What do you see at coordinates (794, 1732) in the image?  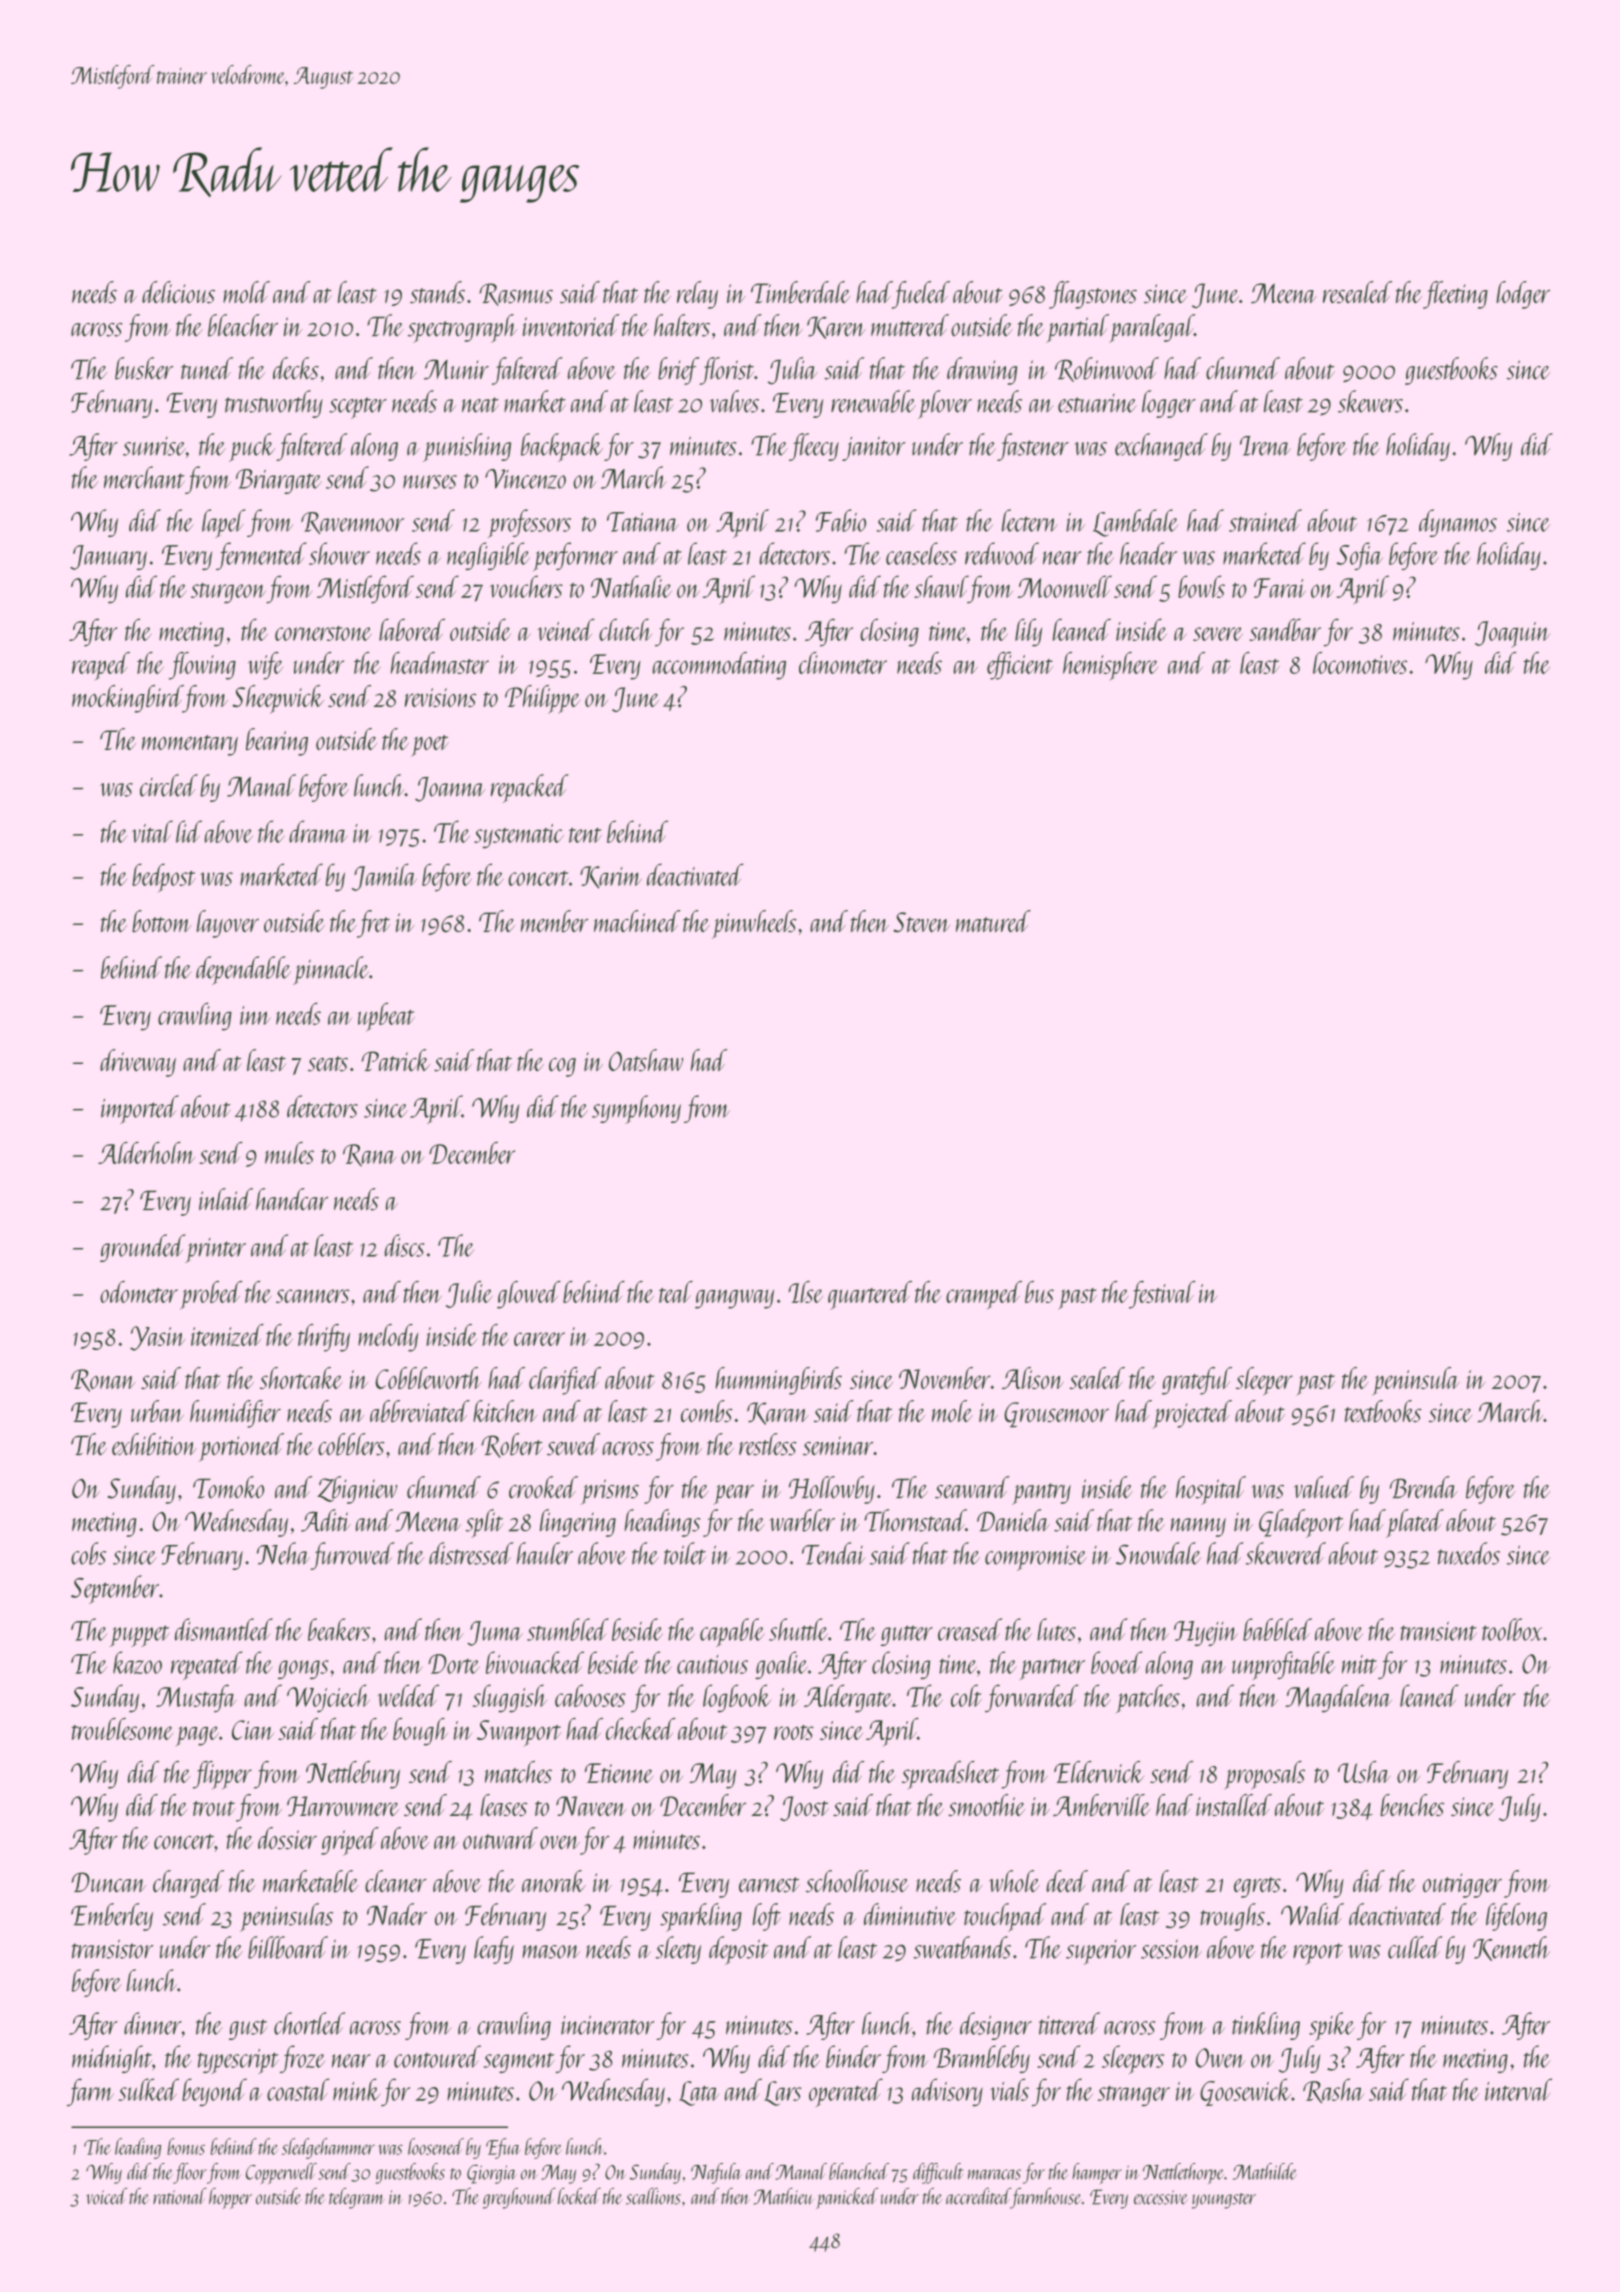 I see `roots` at bounding box center [794, 1732].
